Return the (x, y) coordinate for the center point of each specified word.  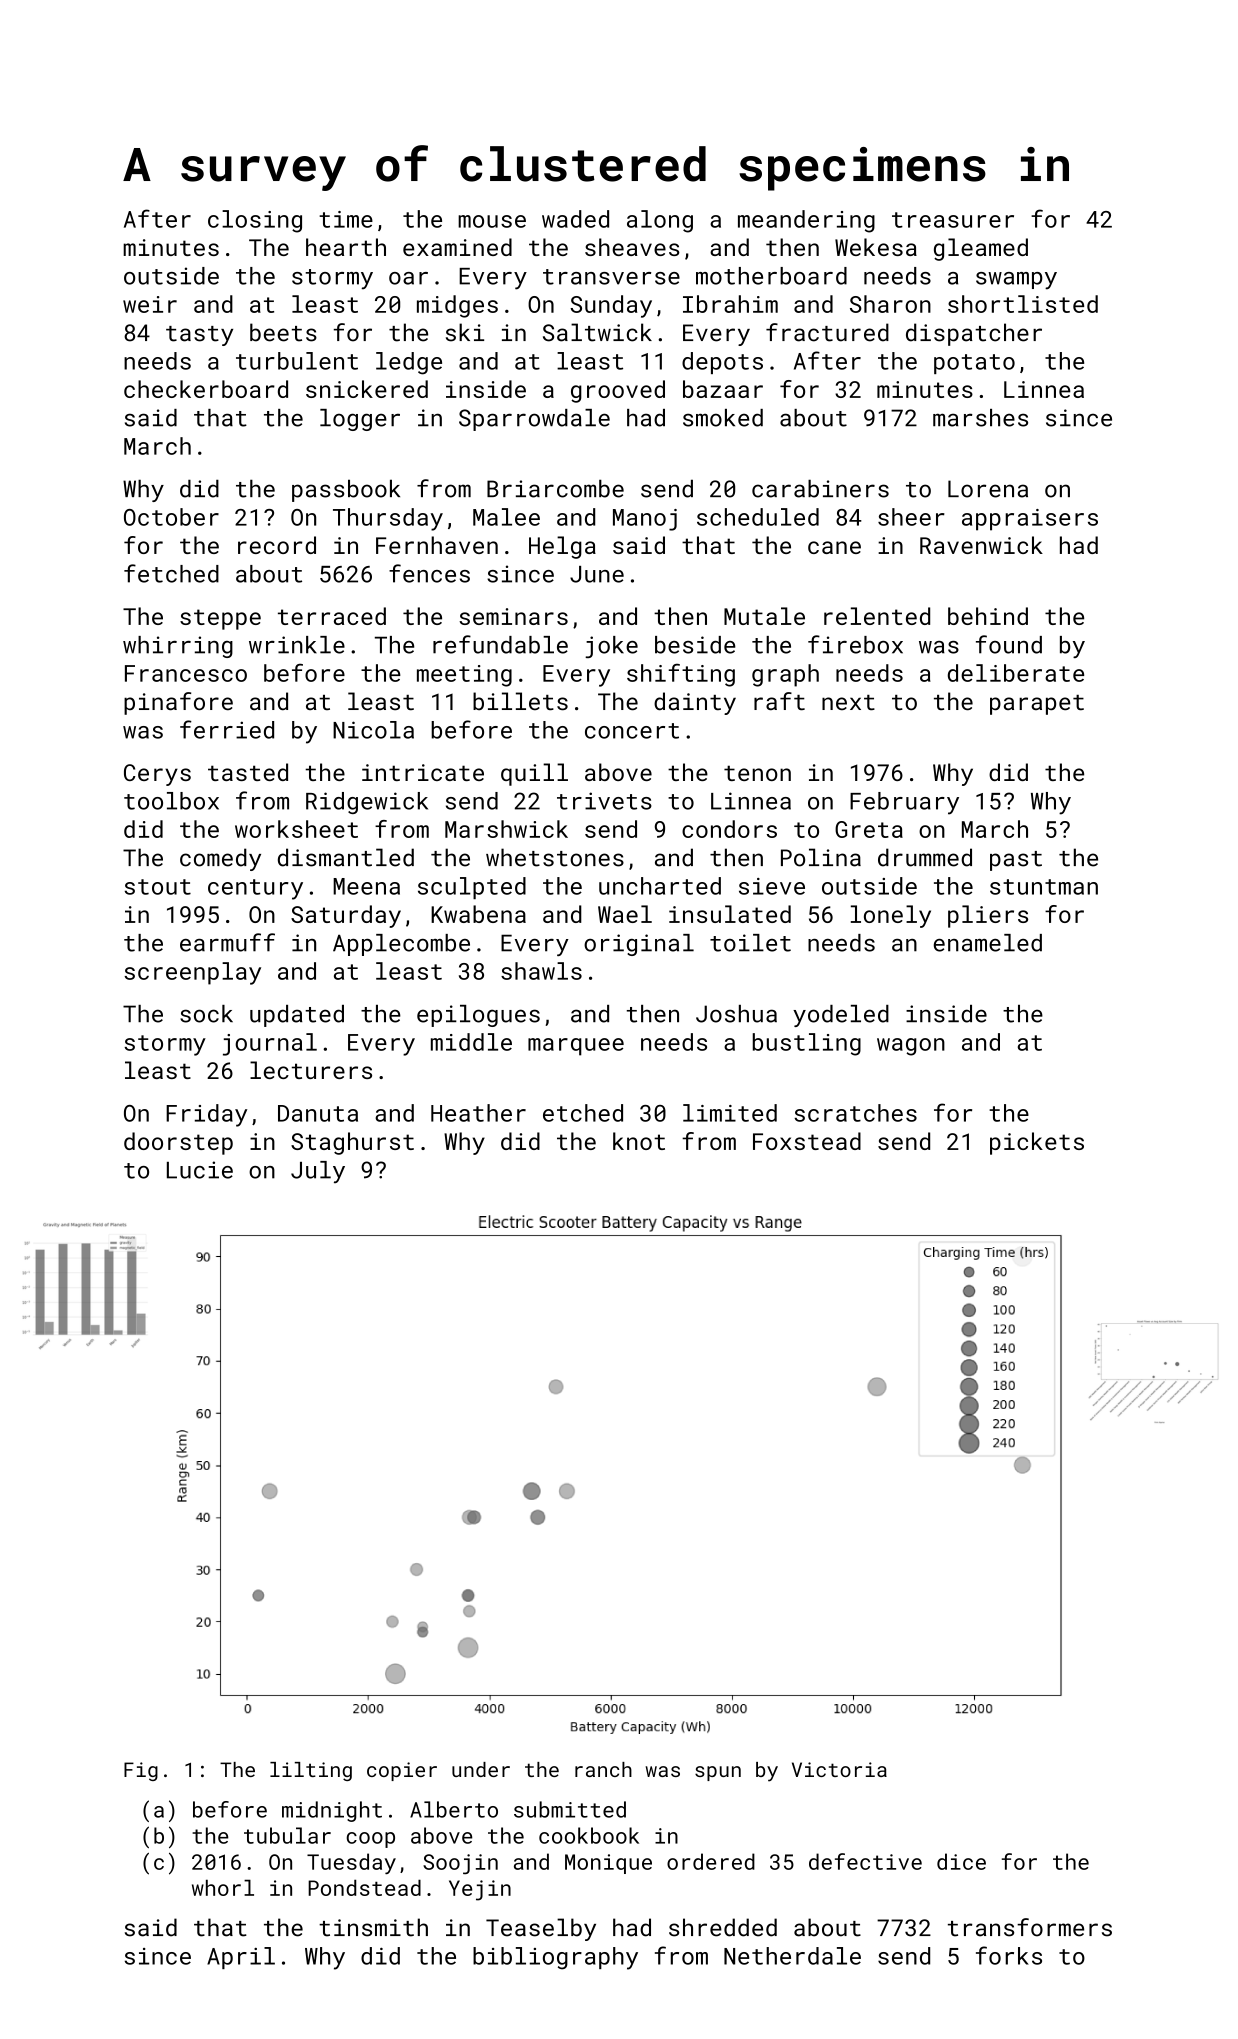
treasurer (953, 220)
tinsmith (373, 1927)
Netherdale (792, 1956)
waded (575, 219)
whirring (178, 647)
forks (1009, 1955)
